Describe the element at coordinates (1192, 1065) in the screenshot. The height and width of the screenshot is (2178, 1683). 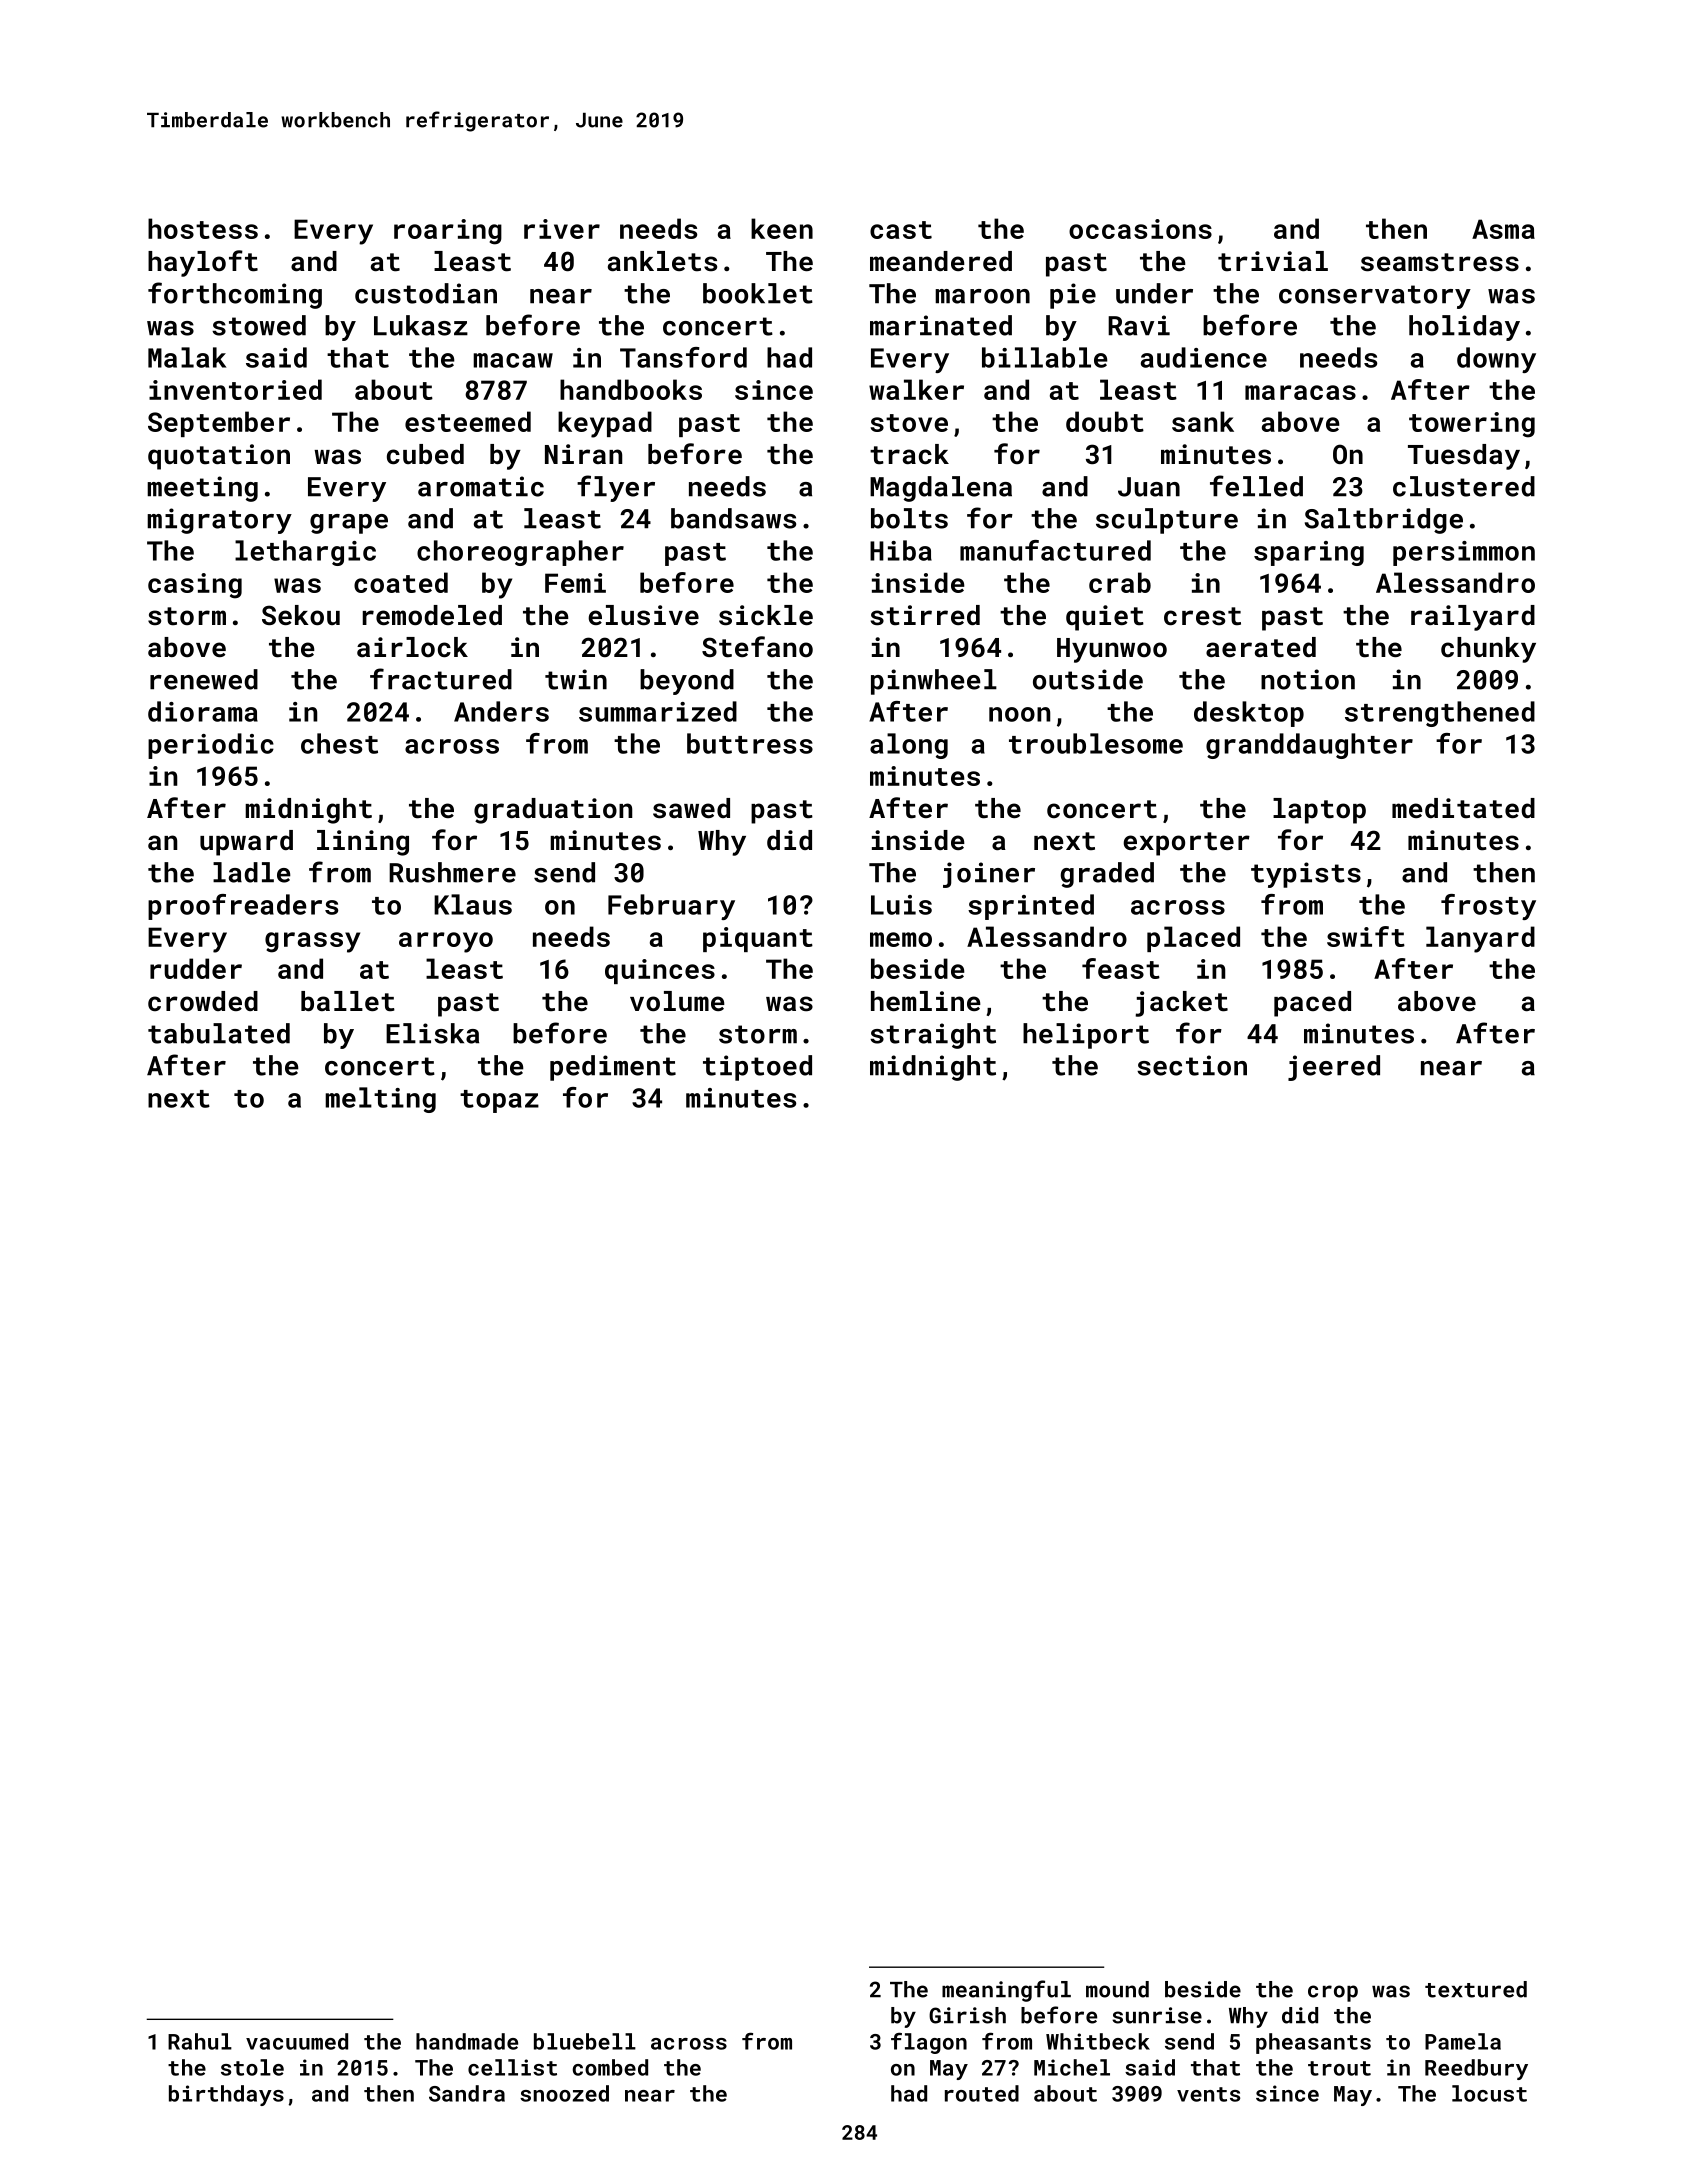
I see `section` at that location.
